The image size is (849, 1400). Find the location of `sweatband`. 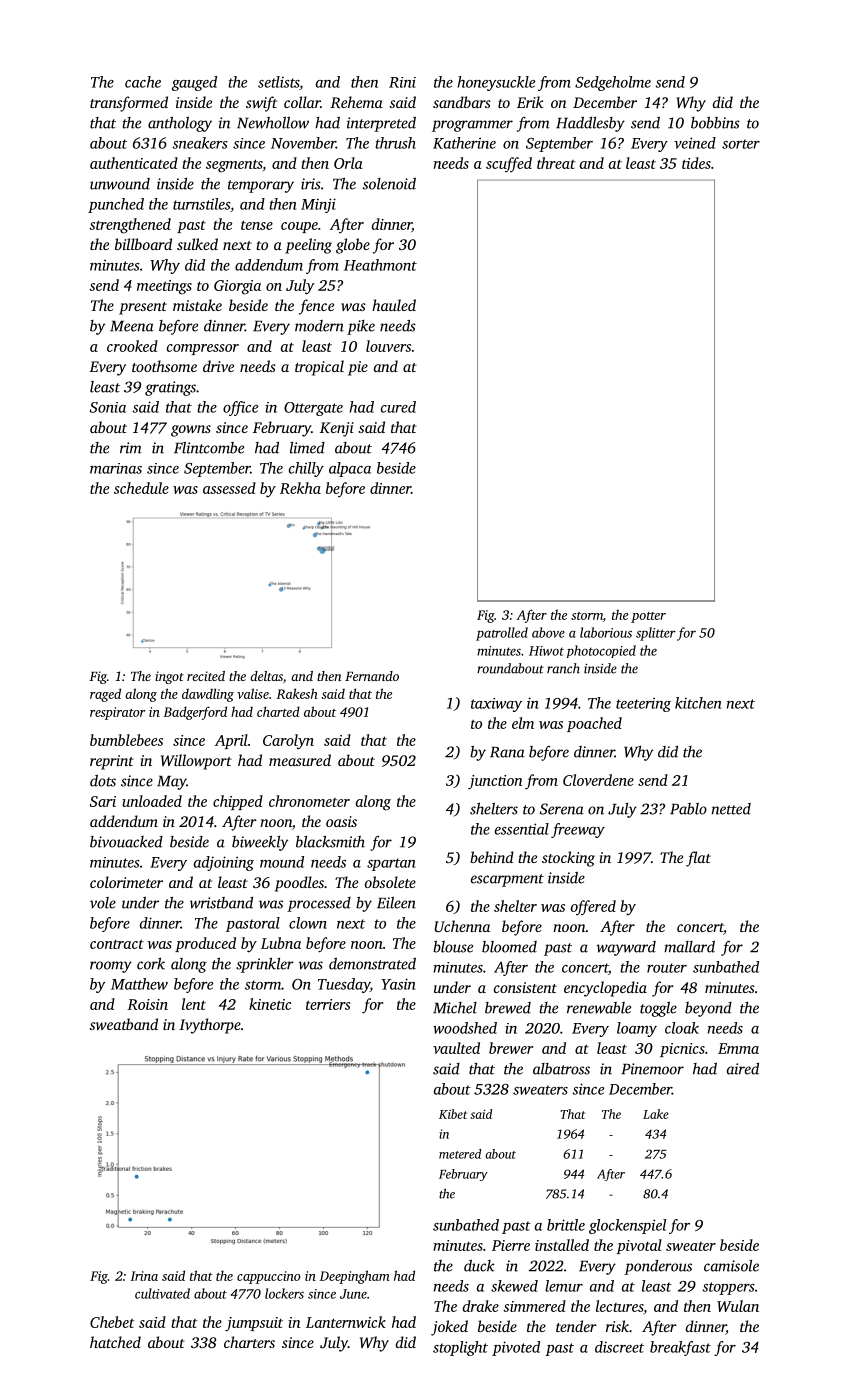

sweatband is located at coordinates (123, 1024).
